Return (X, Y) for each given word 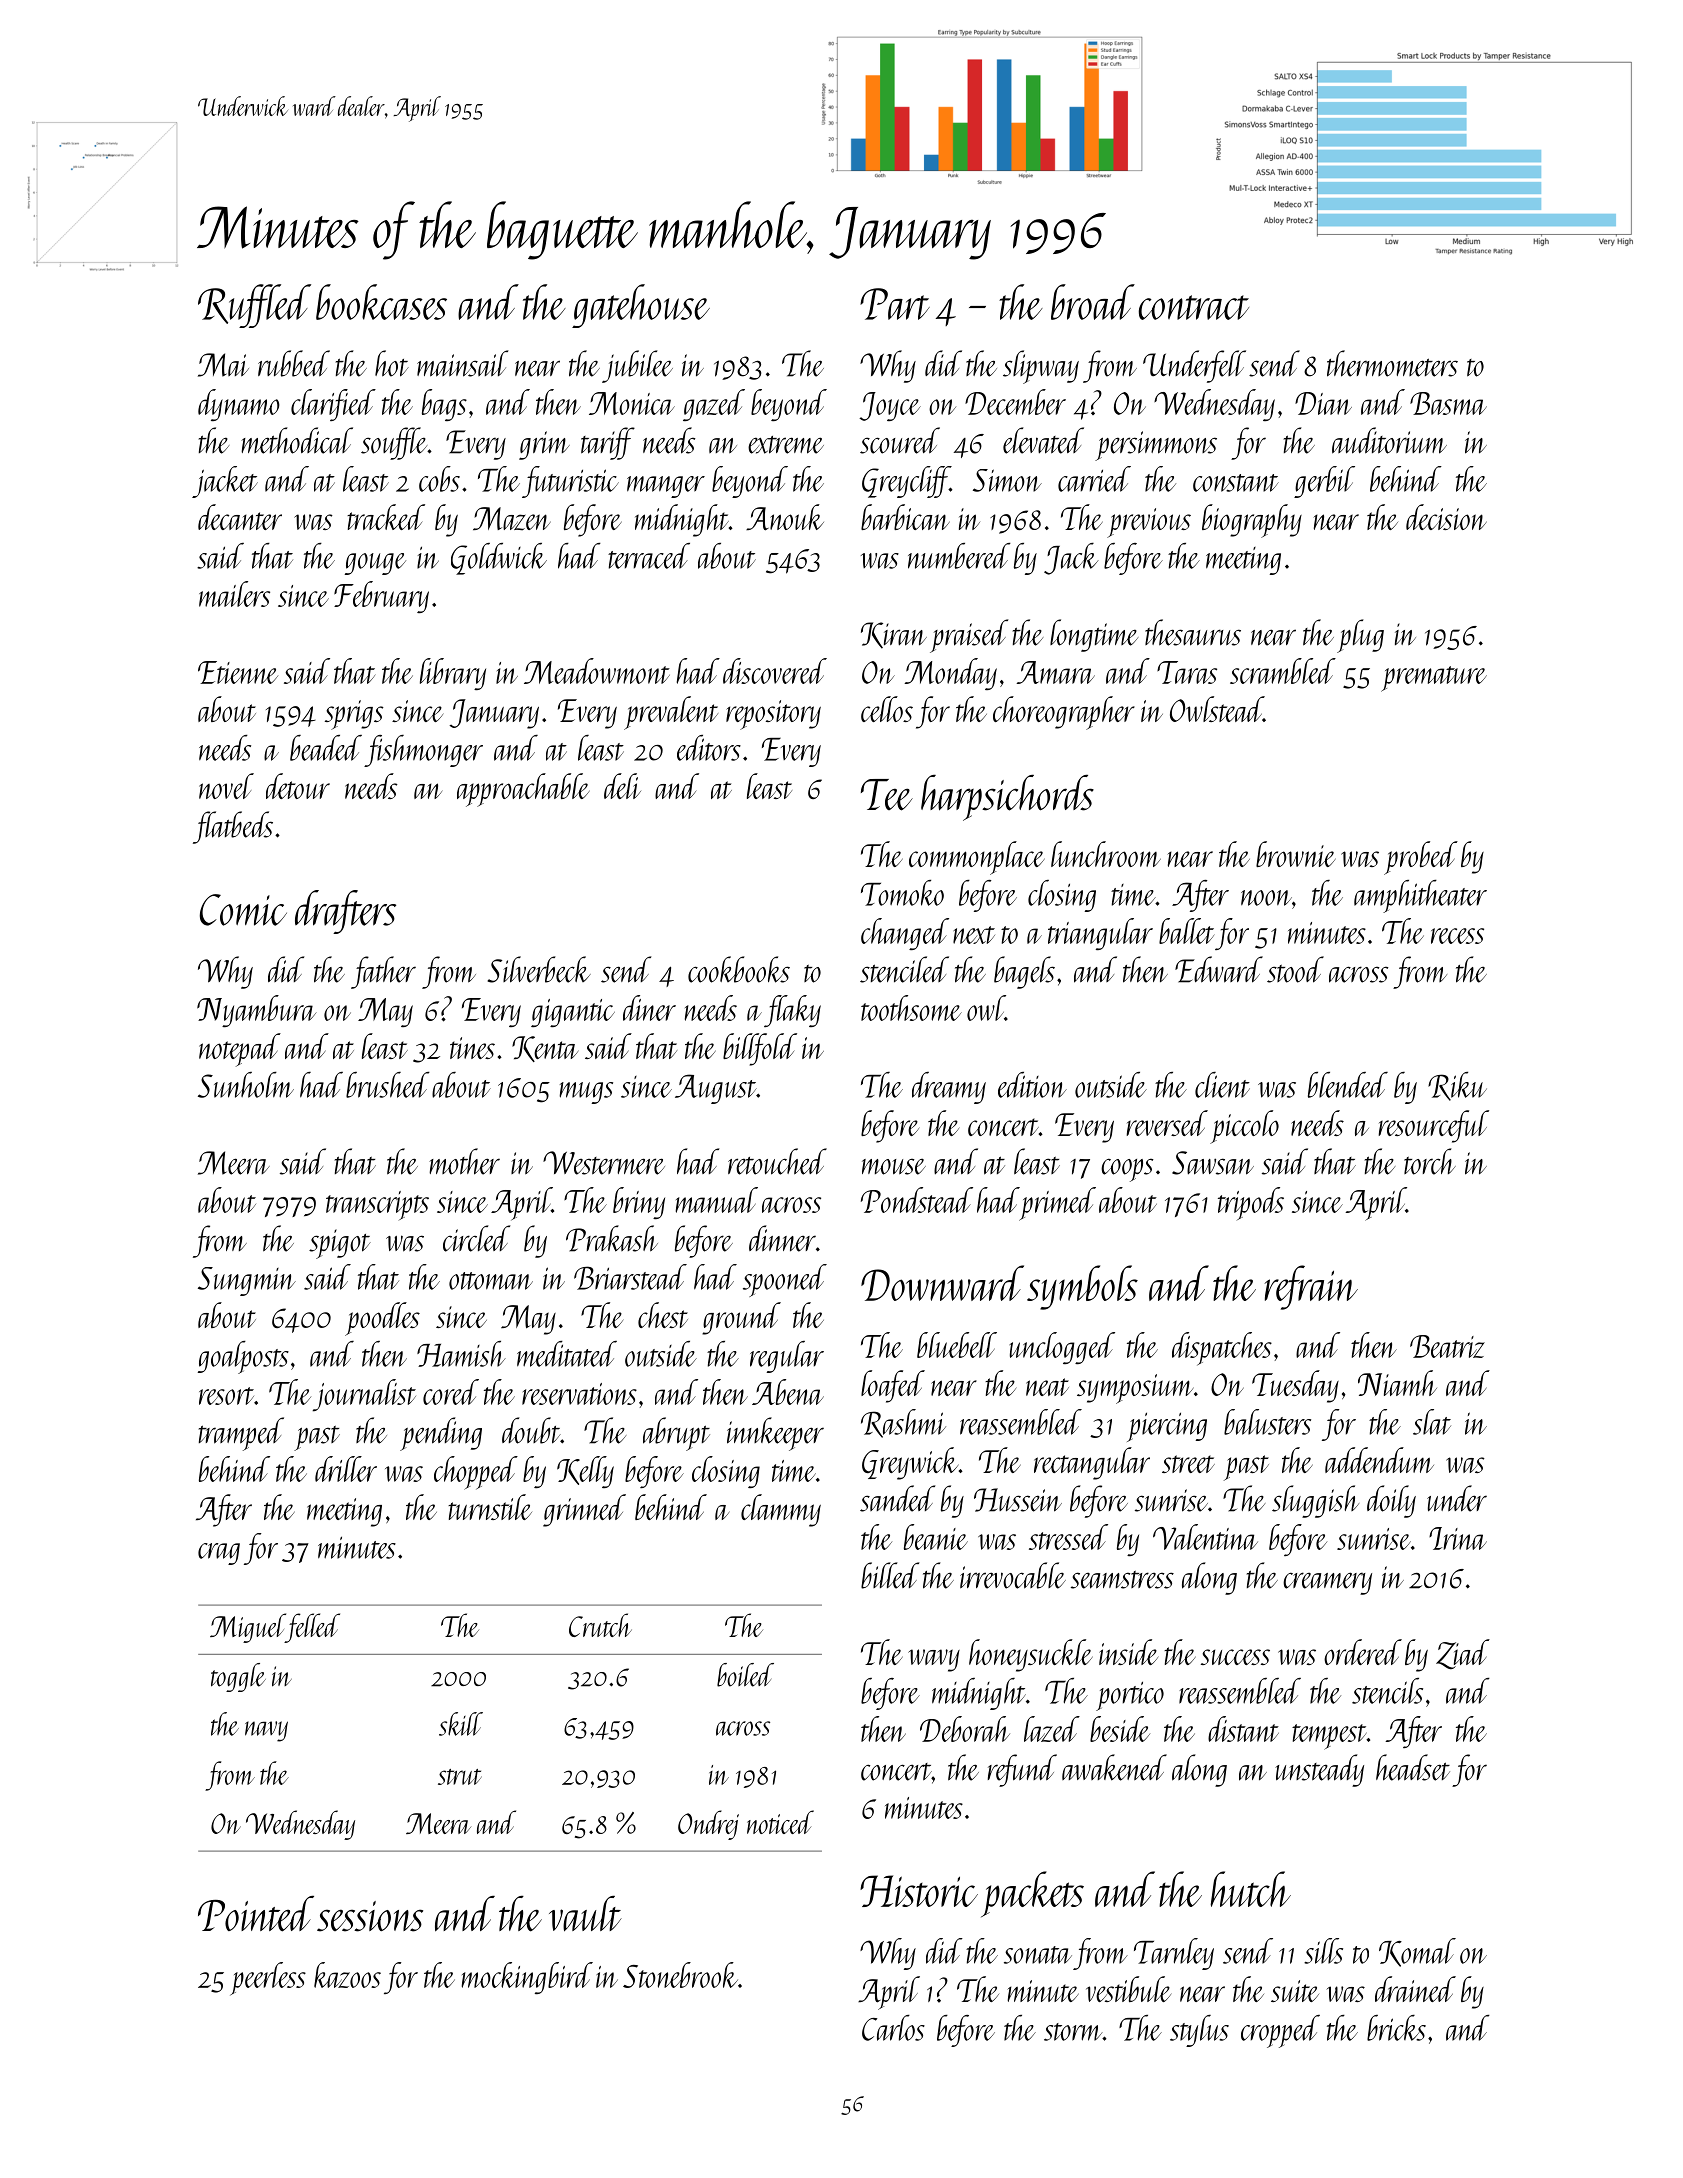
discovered (775, 671)
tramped (241, 1434)
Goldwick (499, 559)
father (383, 972)
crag (219, 1554)
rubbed (294, 363)
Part (895, 304)
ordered (1363, 1652)
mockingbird (527, 1978)
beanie (936, 1537)
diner (649, 1008)
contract (1194, 307)
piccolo (1244, 1127)
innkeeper (775, 1434)
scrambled (1283, 671)
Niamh (1397, 1383)
